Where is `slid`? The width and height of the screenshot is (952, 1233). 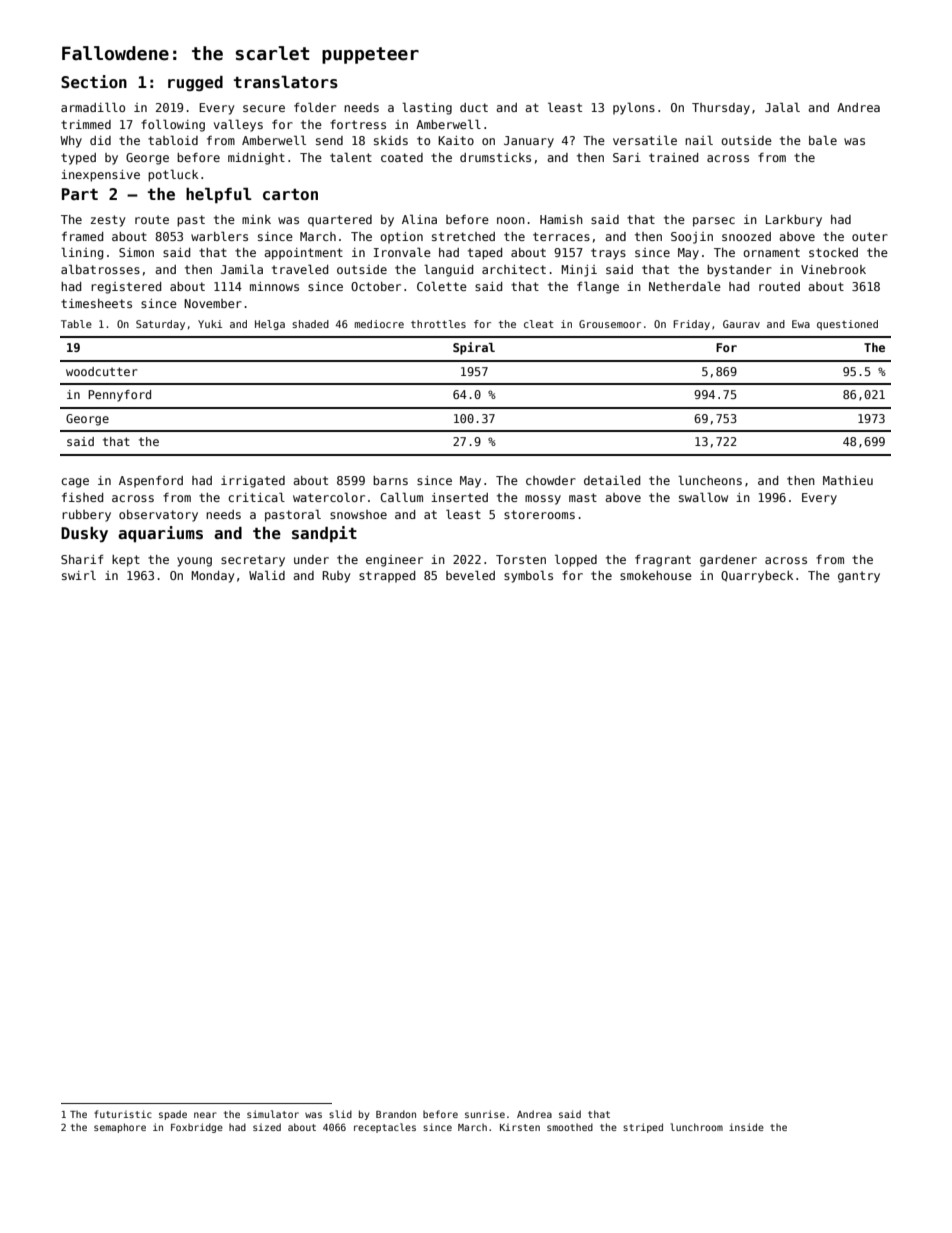
slid is located at coordinates (340, 1114).
